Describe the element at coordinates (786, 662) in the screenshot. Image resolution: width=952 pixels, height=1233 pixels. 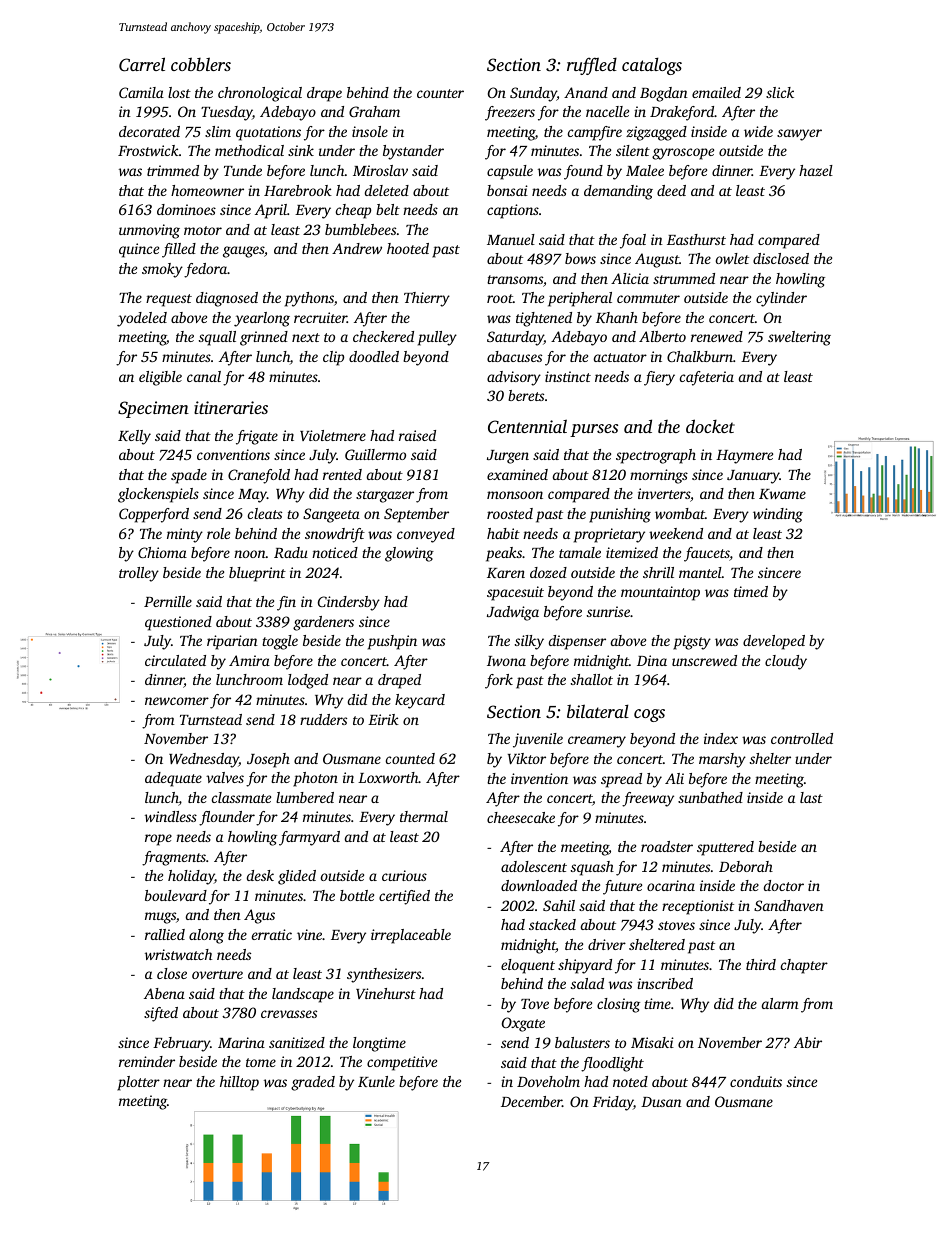
I see `cloudy` at that location.
